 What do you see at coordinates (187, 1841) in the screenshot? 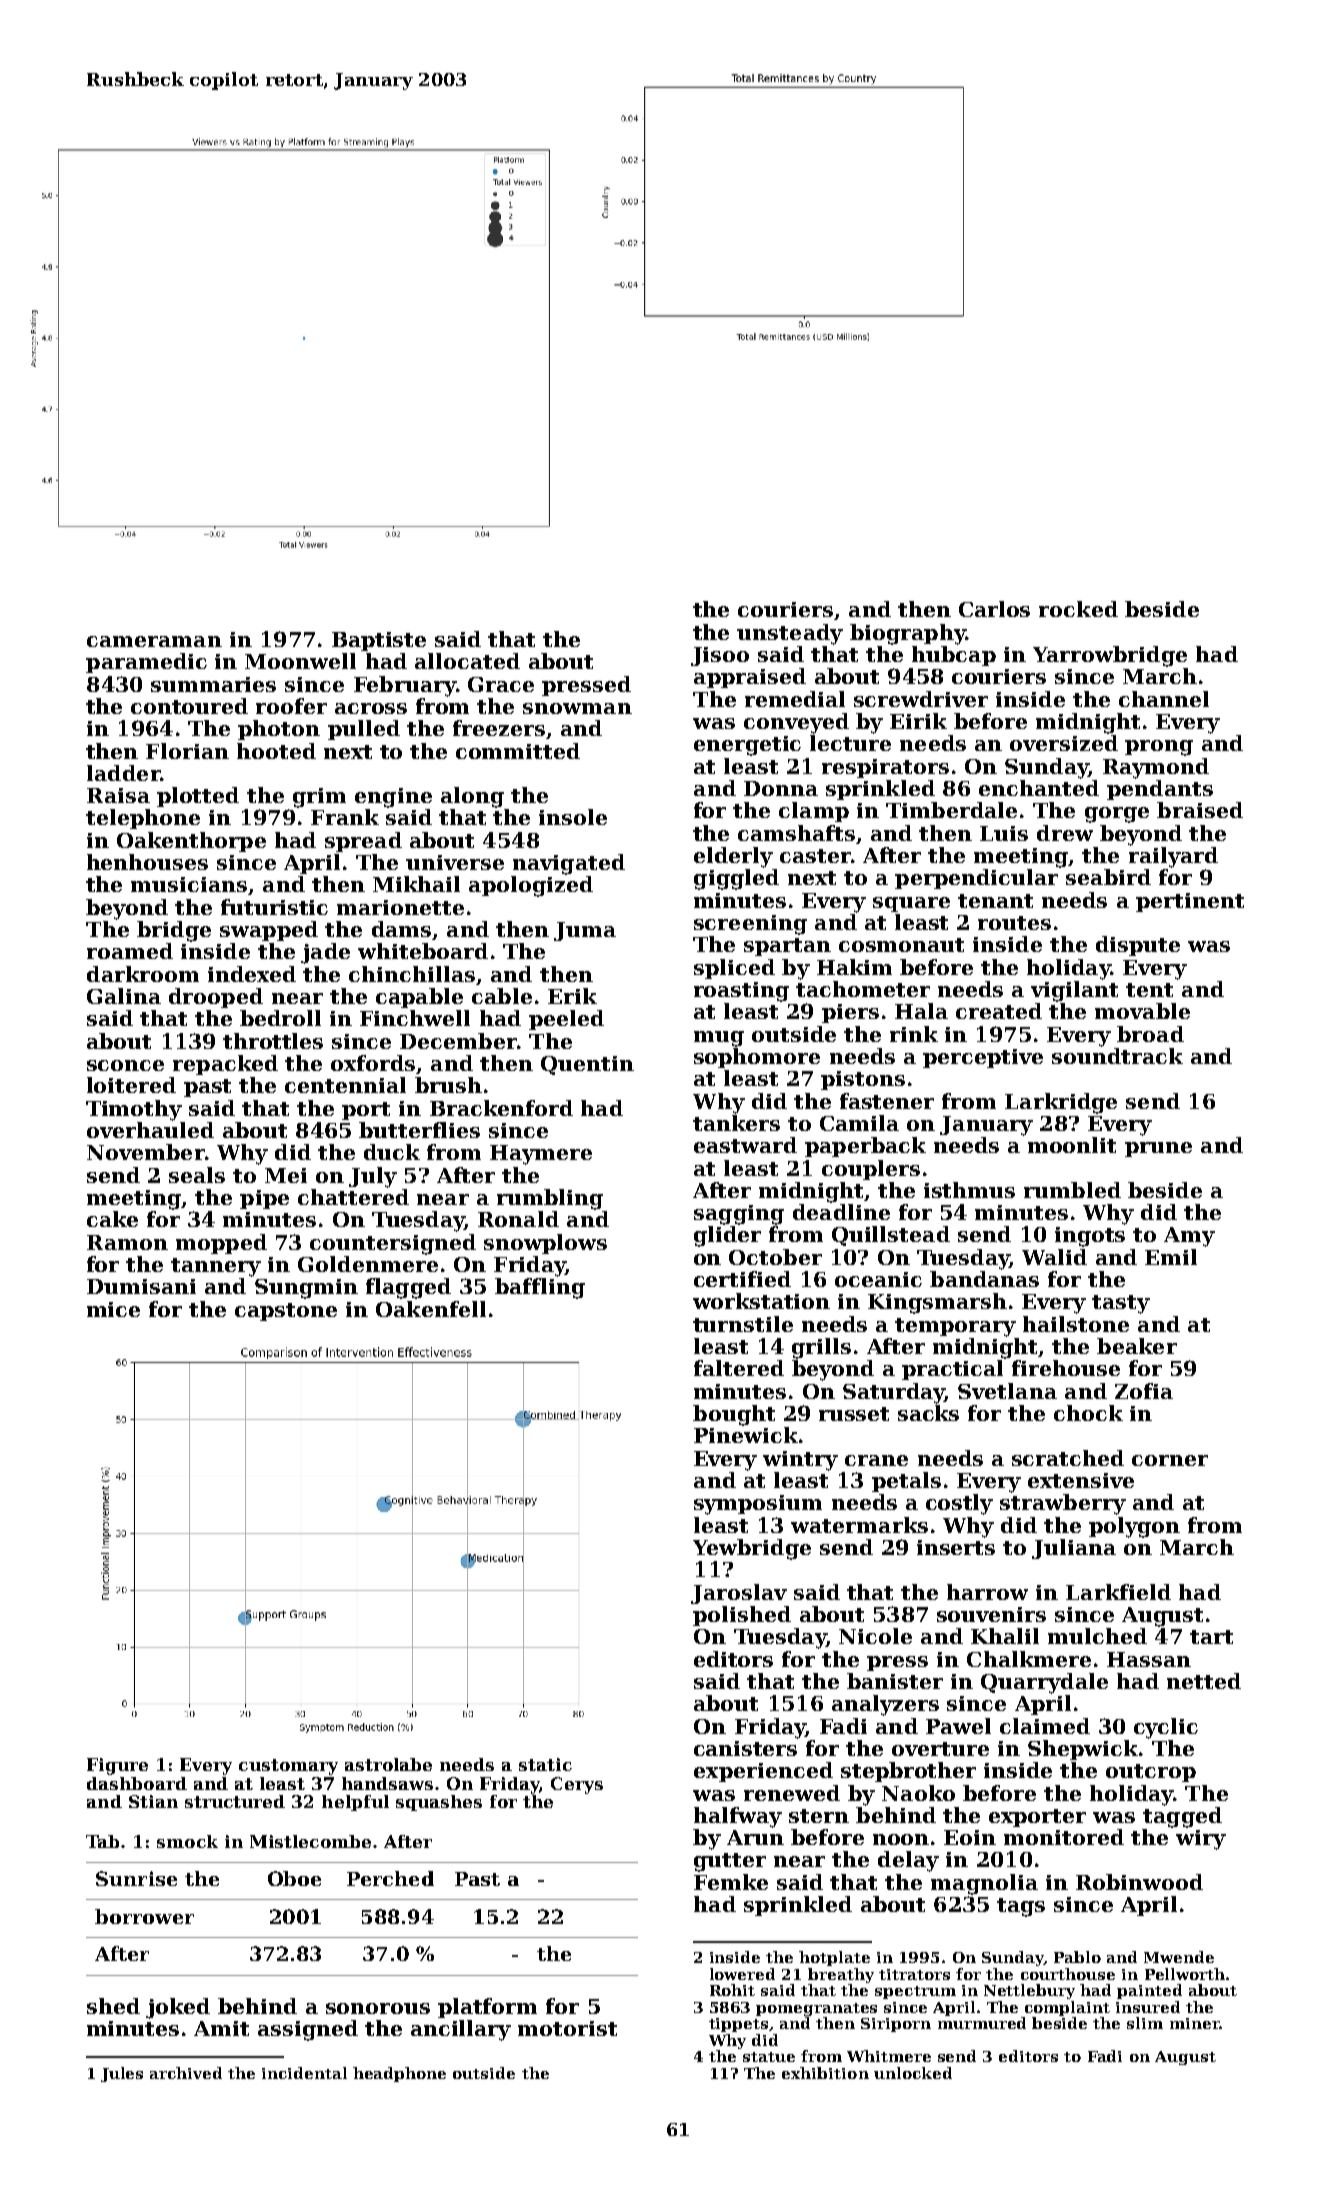
I see `smock` at bounding box center [187, 1841].
